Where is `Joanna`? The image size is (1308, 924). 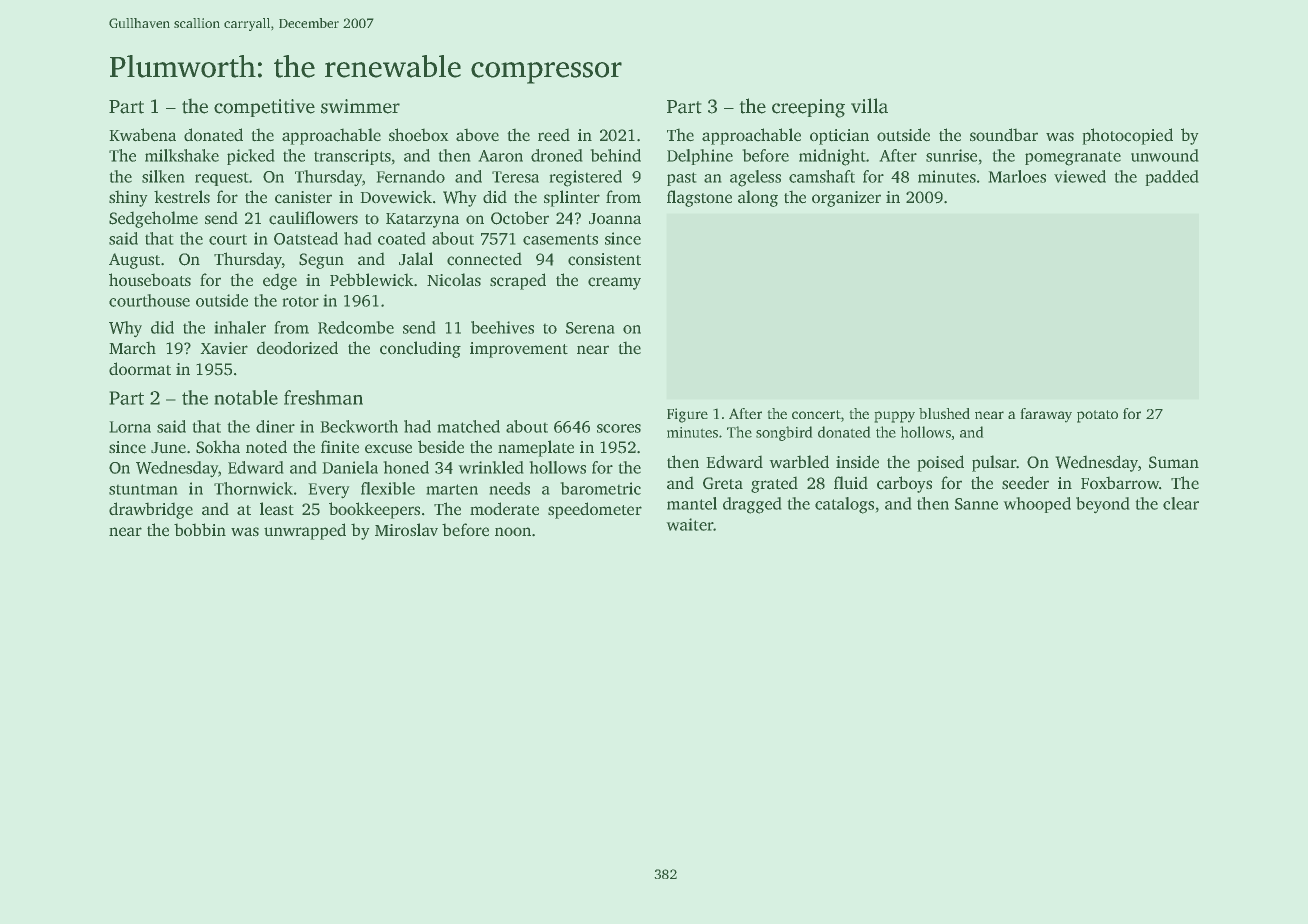
Joanna is located at coordinates (615, 218).
